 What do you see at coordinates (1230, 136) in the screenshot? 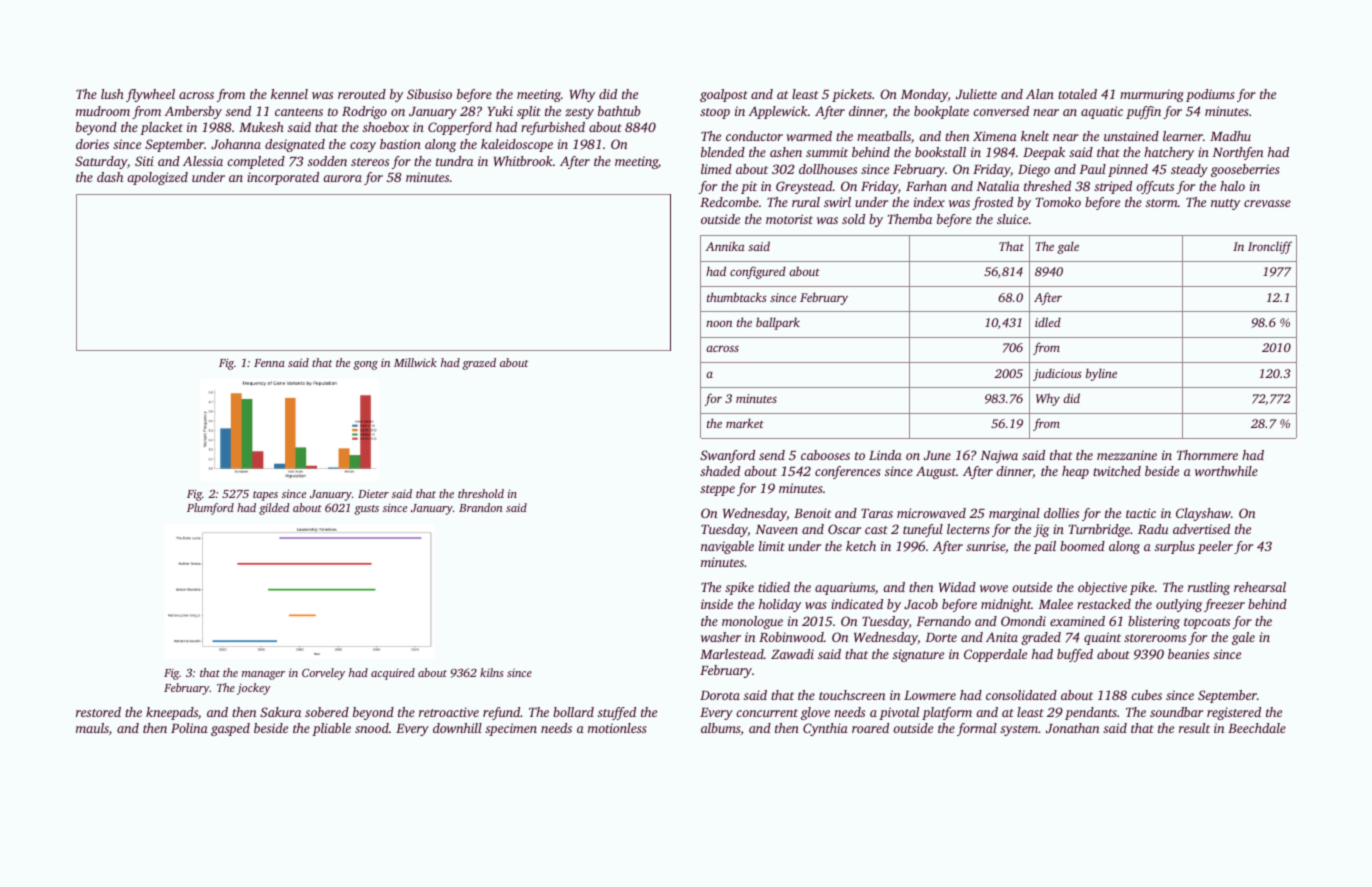
I see `Madhu` at bounding box center [1230, 136].
